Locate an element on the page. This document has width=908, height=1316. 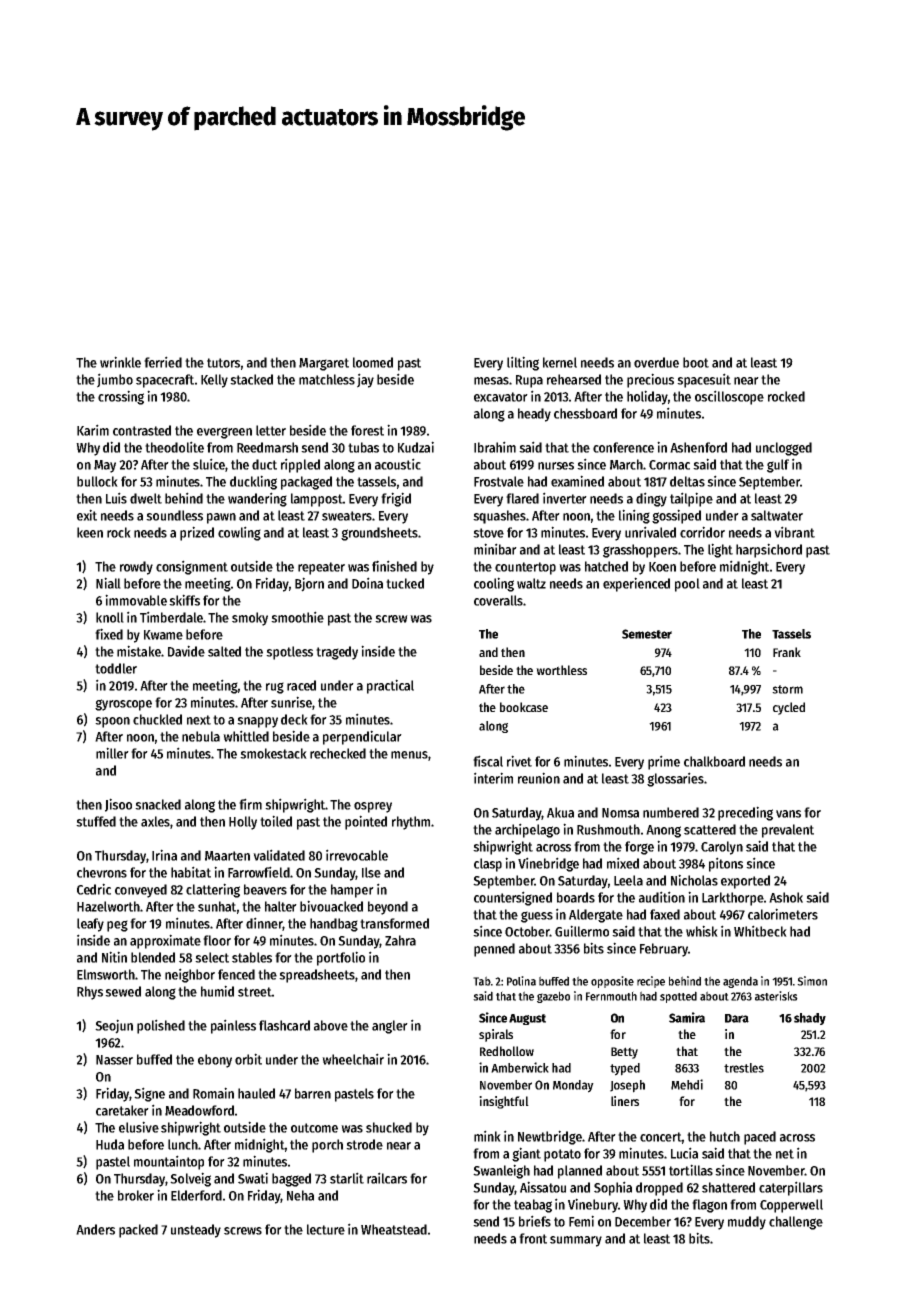
conveyed is located at coordinates (141, 891).
